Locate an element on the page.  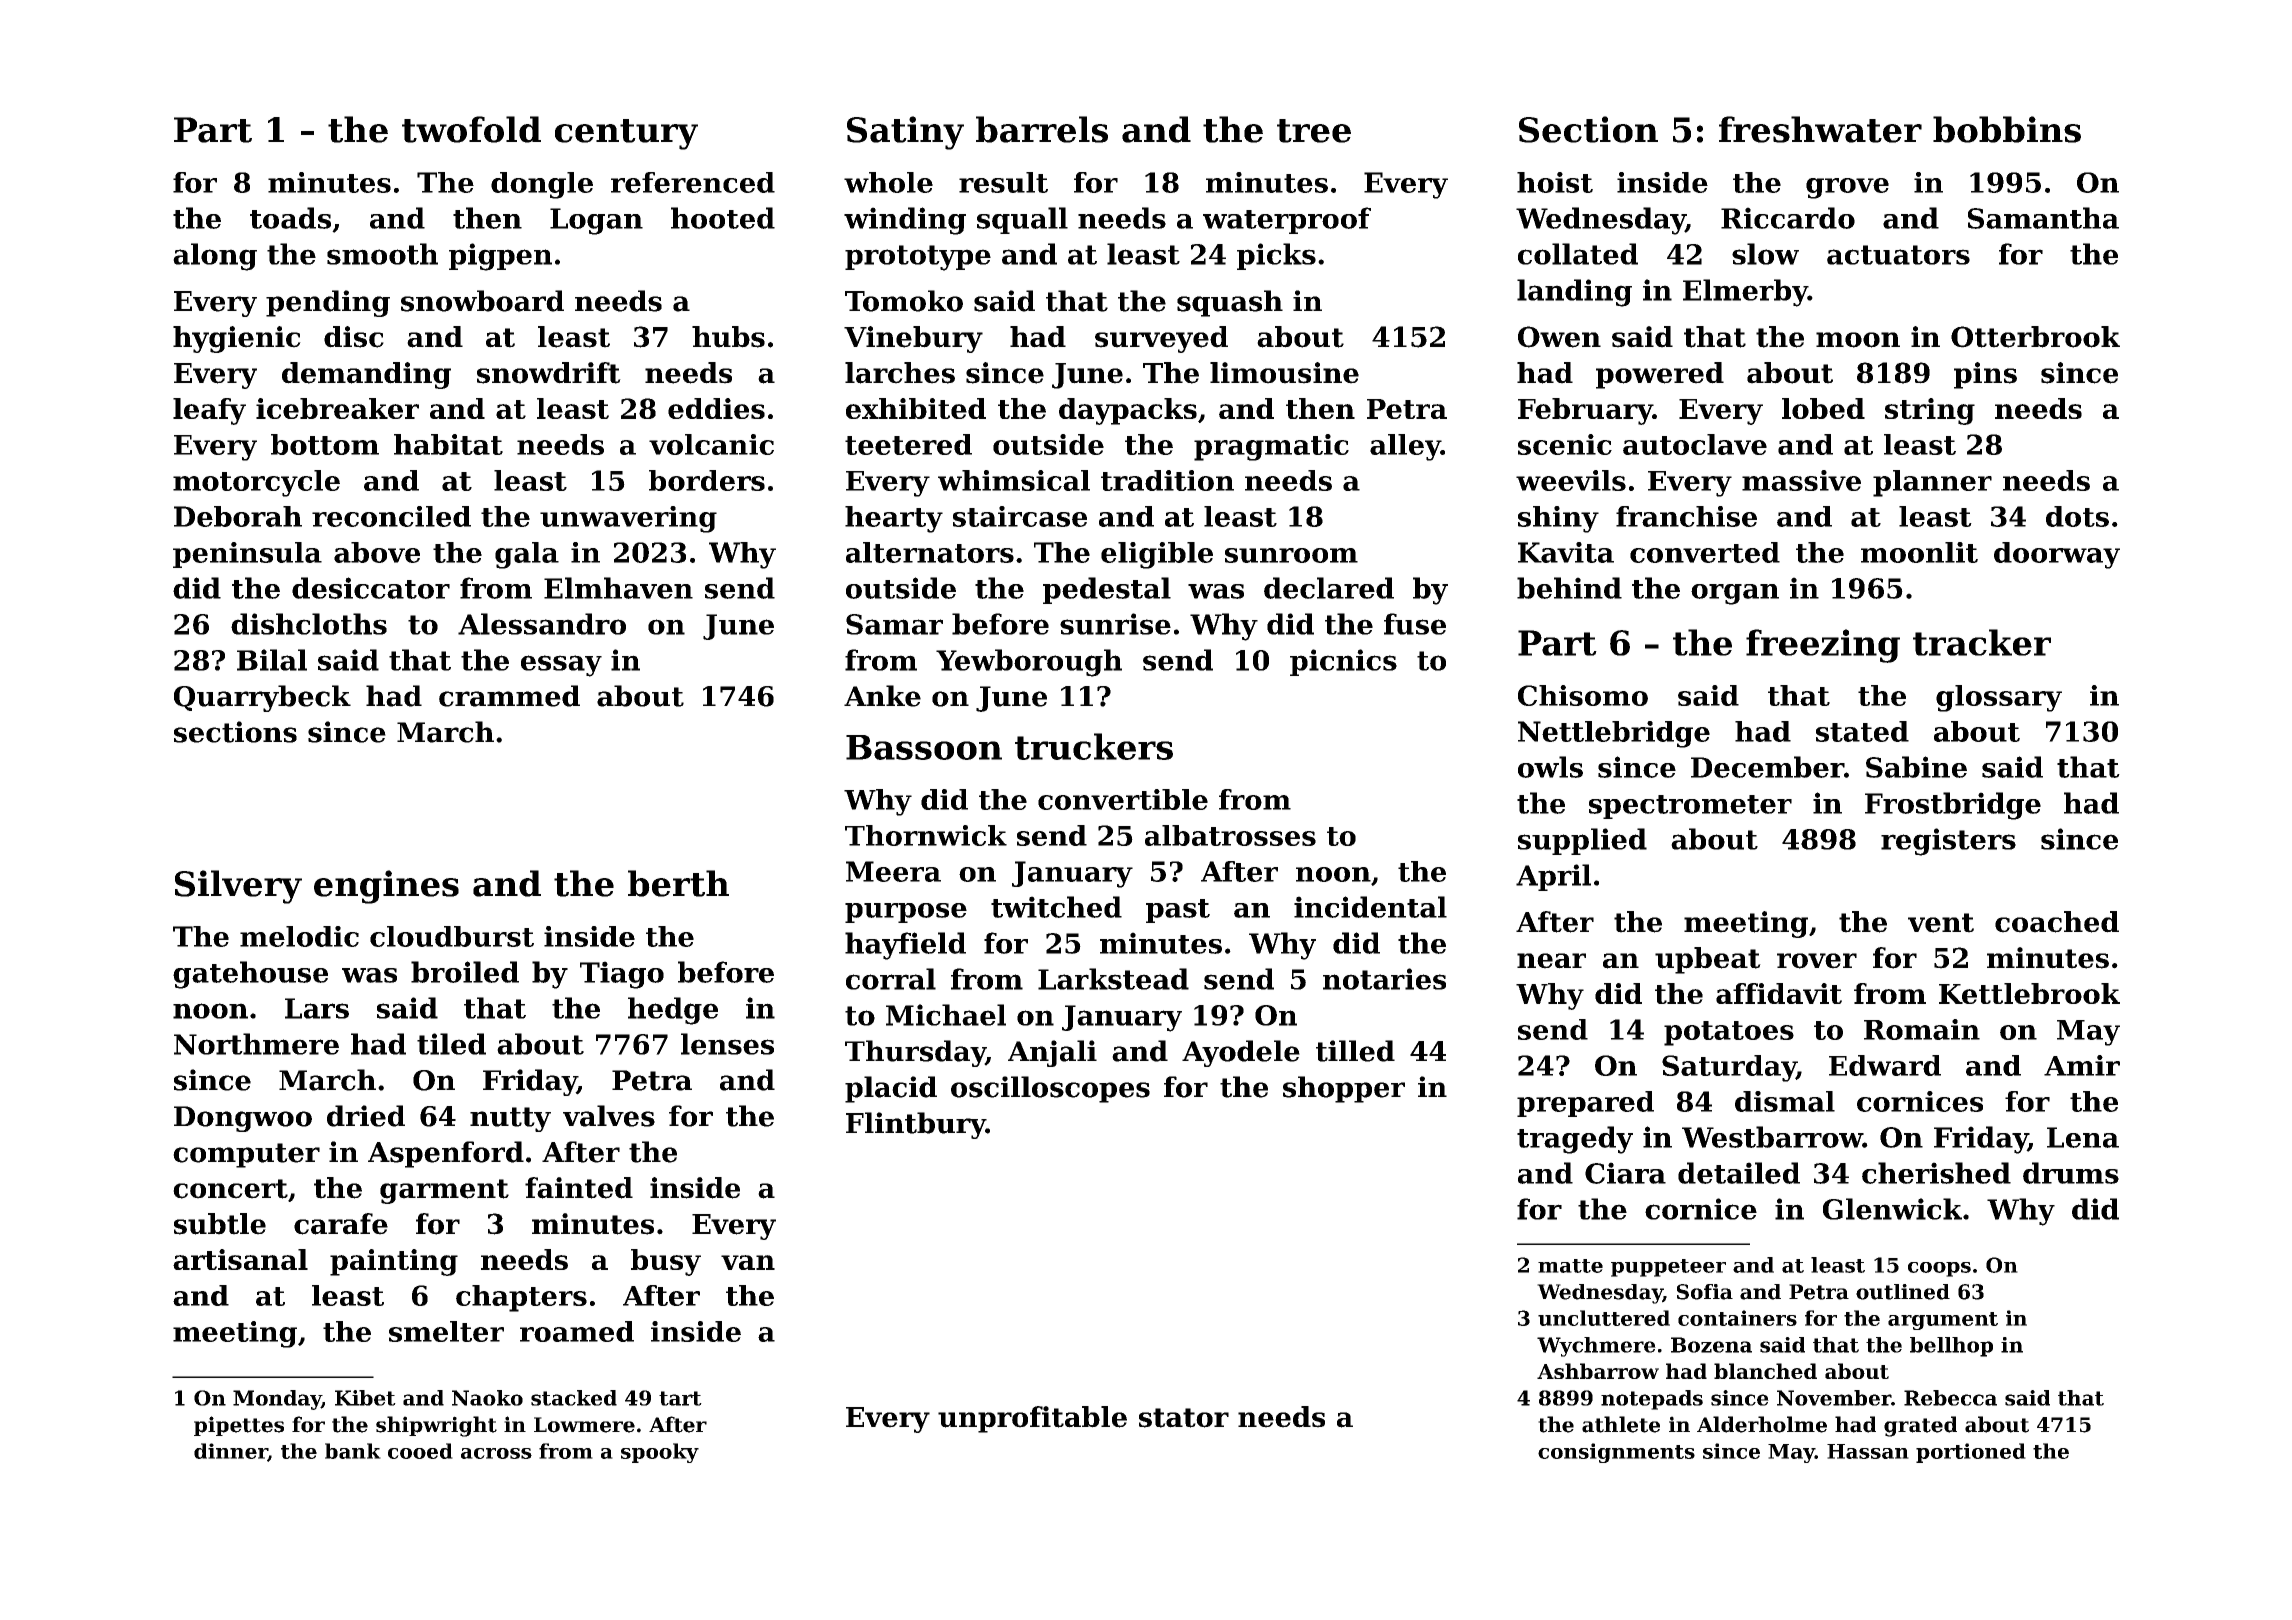
berth is located at coordinates (678, 883).
